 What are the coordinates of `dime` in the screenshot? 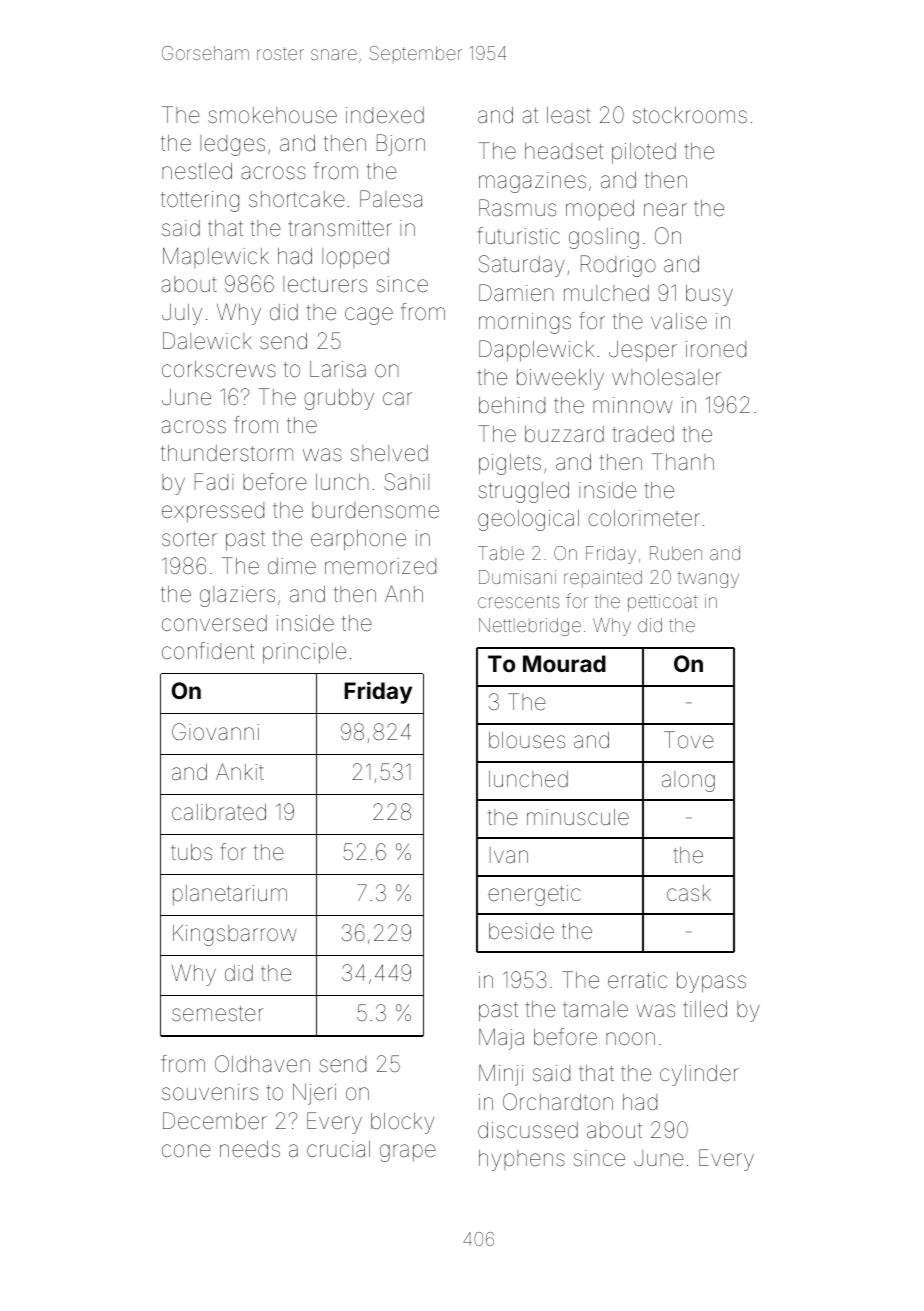 It's located at (292, 566).
